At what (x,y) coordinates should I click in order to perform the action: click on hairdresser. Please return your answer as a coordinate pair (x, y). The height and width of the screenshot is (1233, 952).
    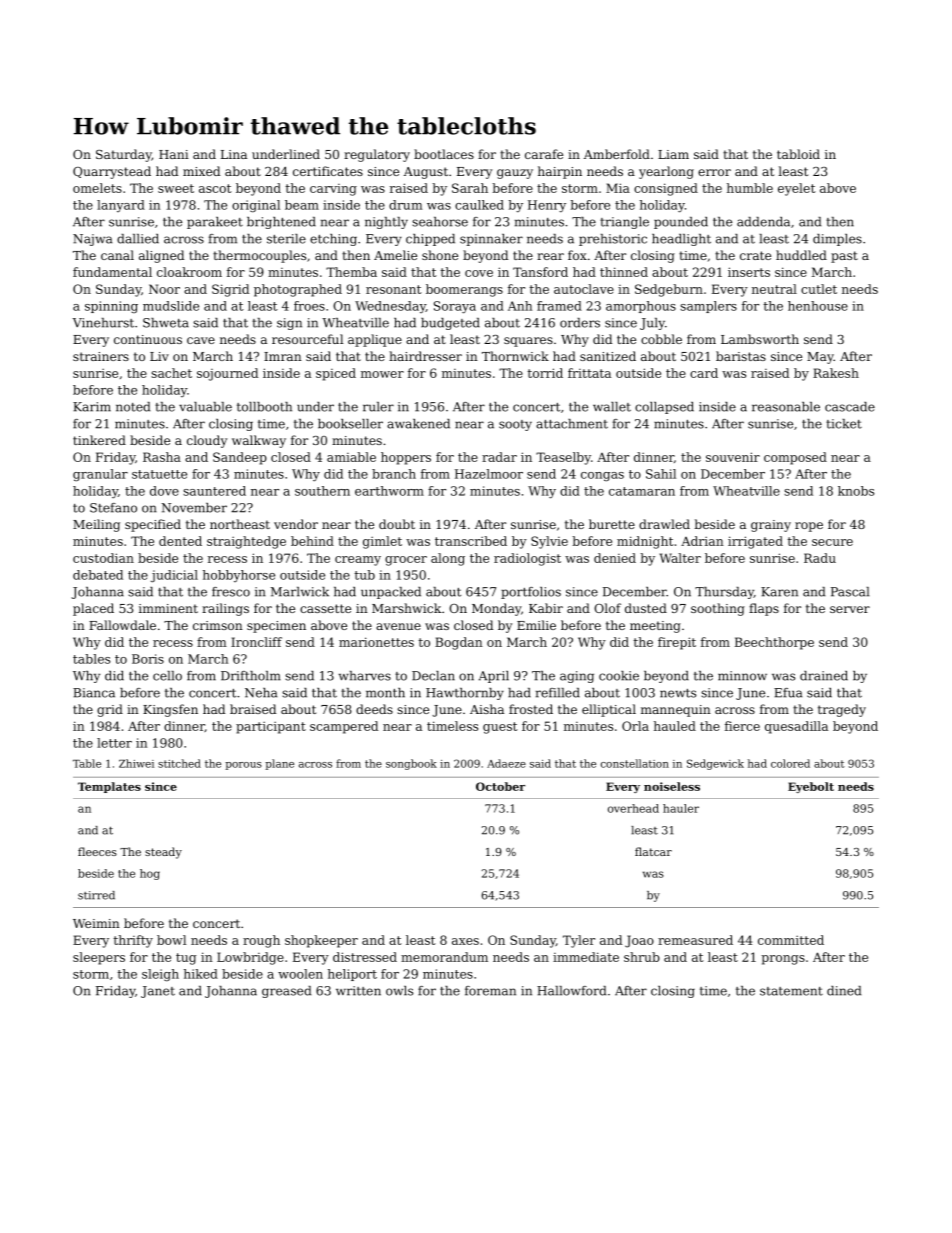
    Looking at the image, I should click on (425, 356).
